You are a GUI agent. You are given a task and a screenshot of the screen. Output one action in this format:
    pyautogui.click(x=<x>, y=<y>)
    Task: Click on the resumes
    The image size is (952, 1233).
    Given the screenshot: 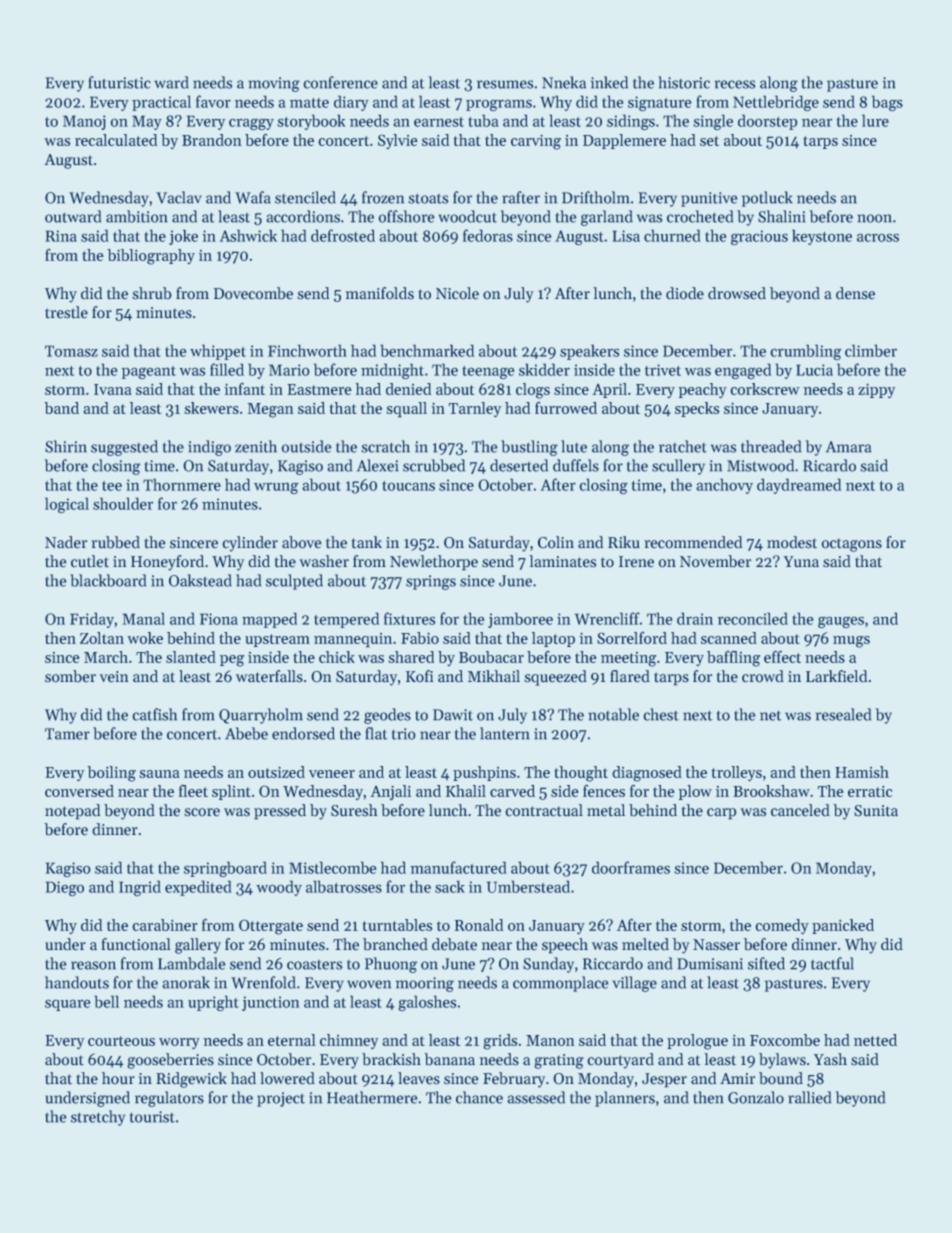 What is the action you would take?
    pyautogui.click(x=505, y=84)
